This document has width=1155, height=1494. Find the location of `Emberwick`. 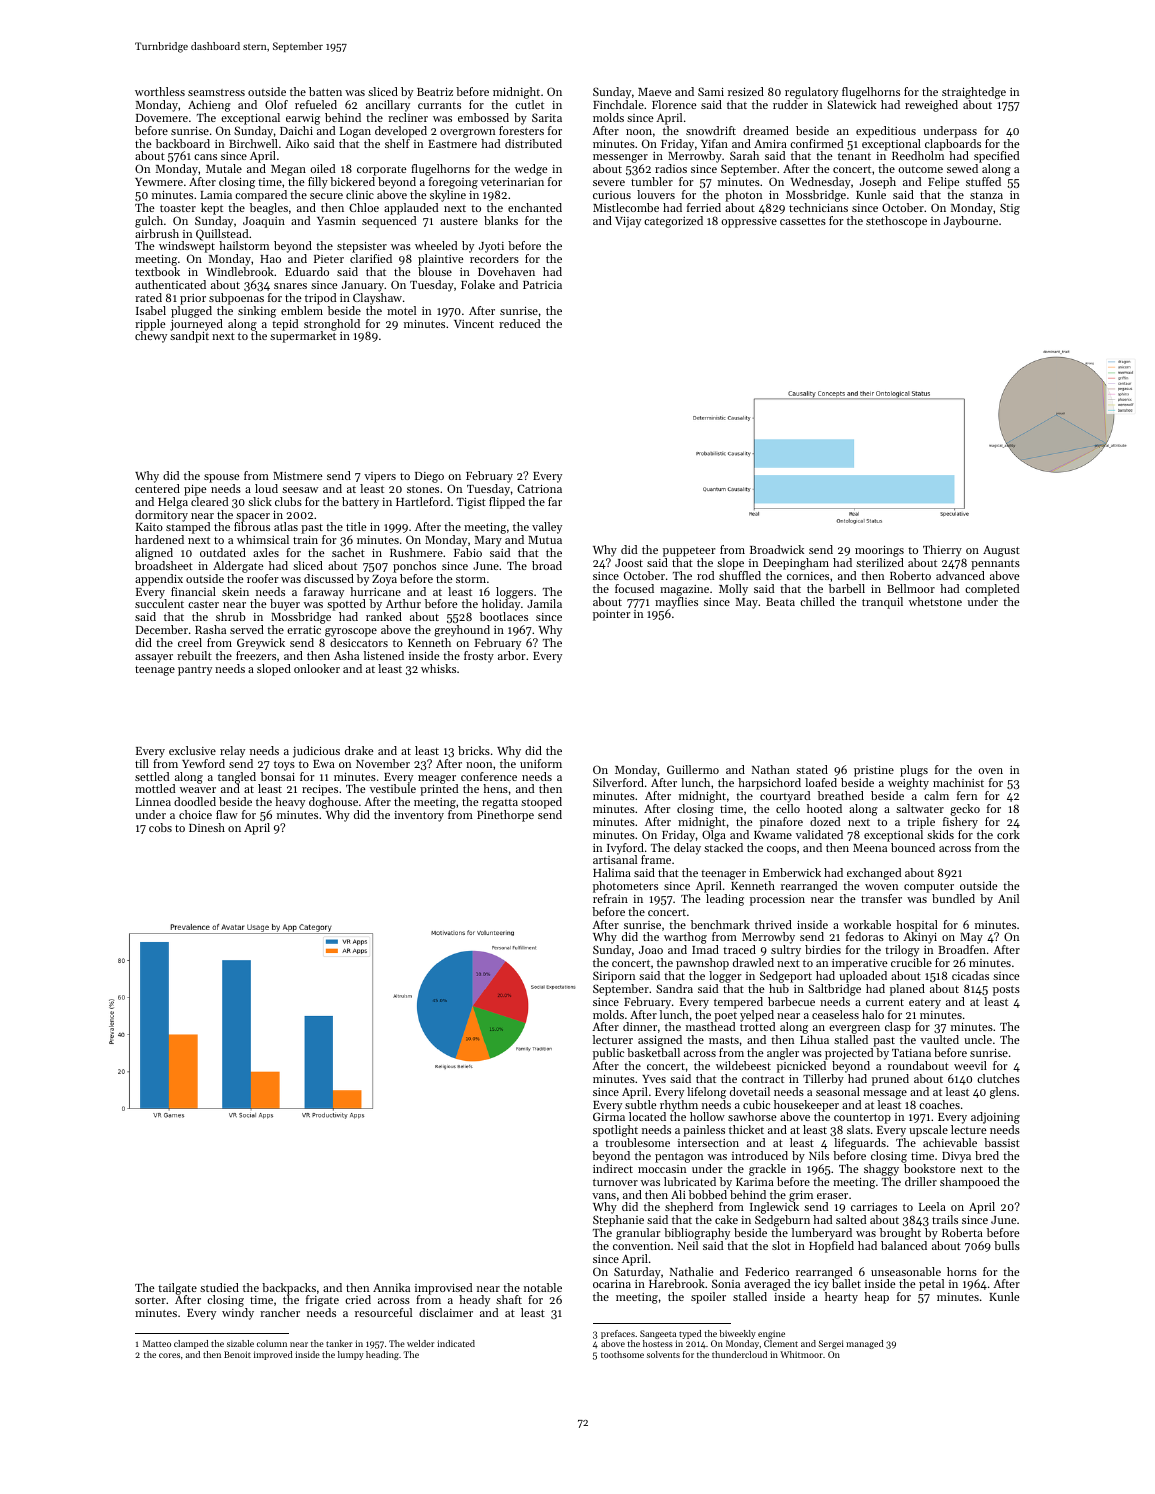

Emberwick is located at coordinates (792, 872).
